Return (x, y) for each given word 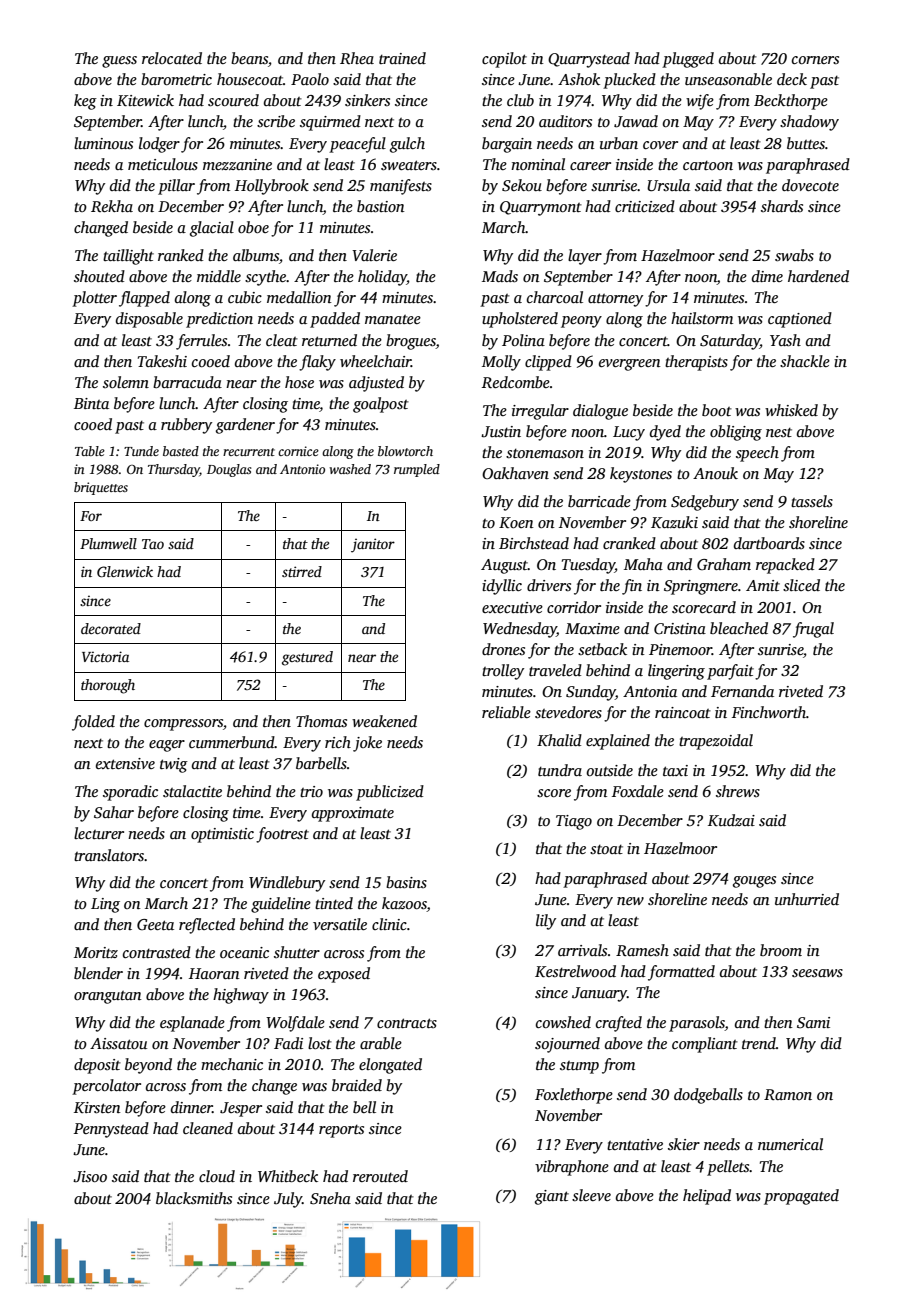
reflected (207, 926)
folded (93, 723)
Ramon (788, 1094)
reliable (506, 712)
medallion (299, 297)
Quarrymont (541, 208)
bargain (507, 145)
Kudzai (731, 820)
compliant (705, 1045)
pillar (176, 187)
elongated (390, 1066)
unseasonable (728, 79)
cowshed (563, 1022)
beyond (148, 1066)
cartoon (708, 165)
